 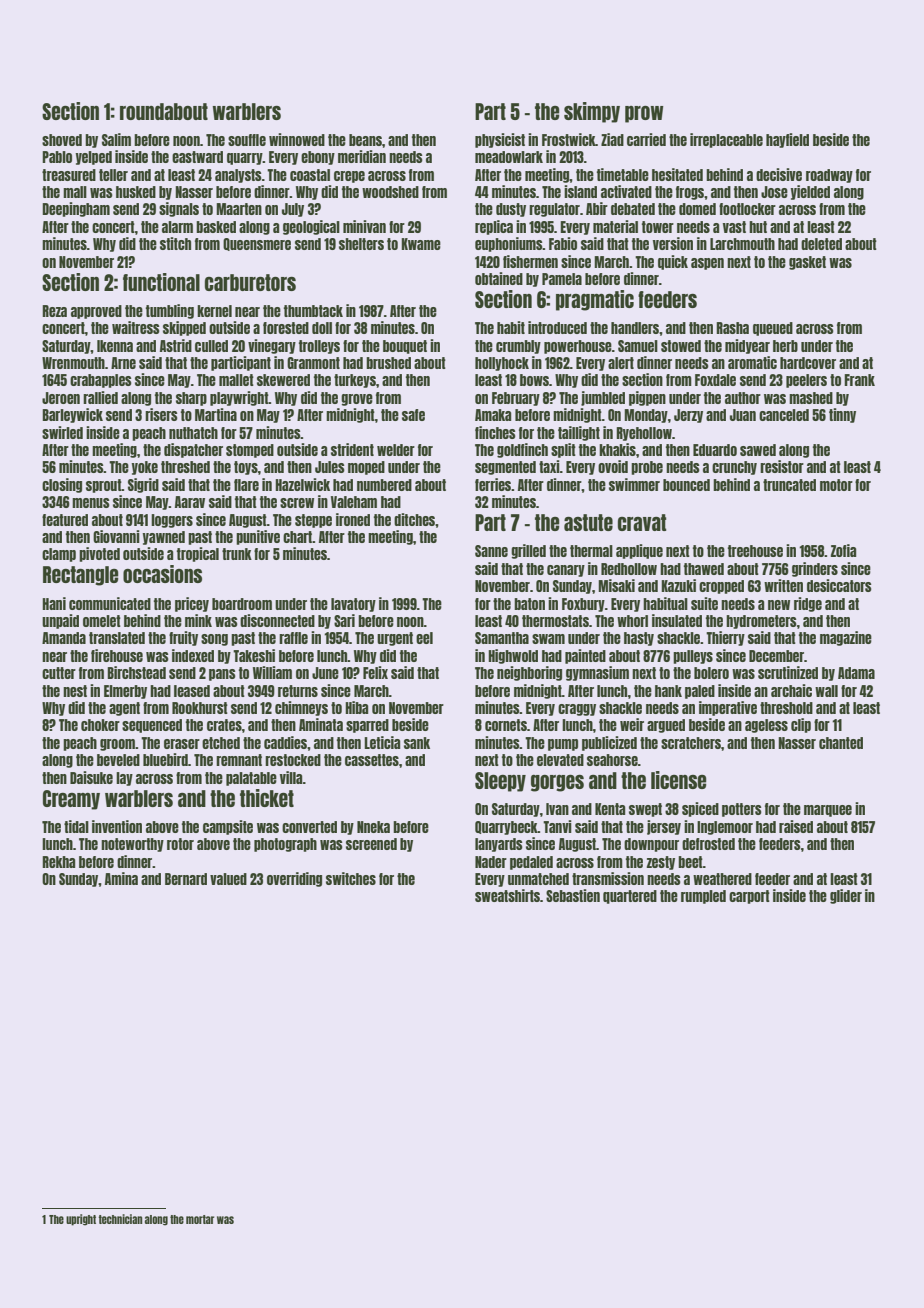 What do you see at coordinates (836, 485) in the screenshot?
I see `motor` at bounding box center [836, 485].
